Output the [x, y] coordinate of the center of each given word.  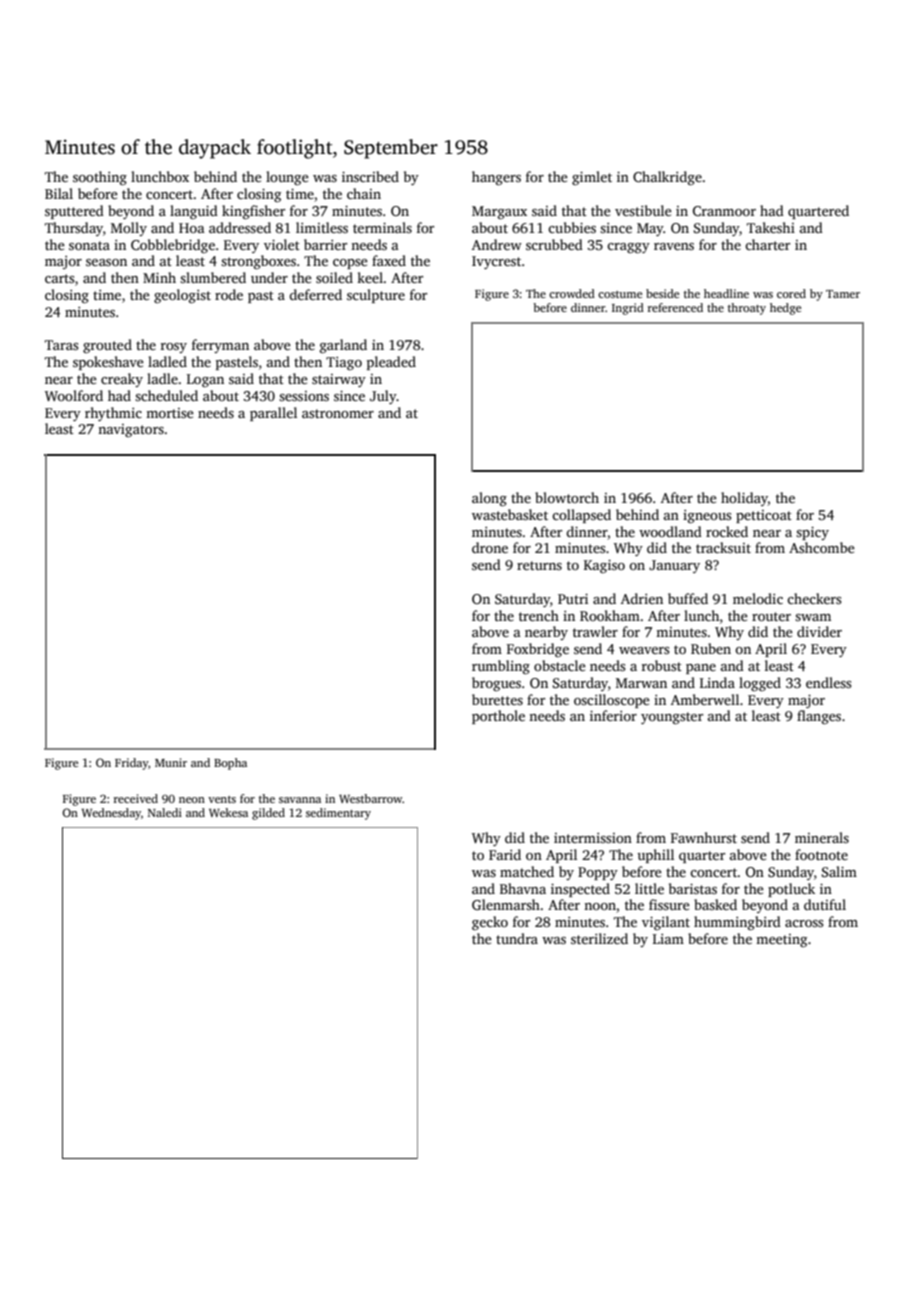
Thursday [74, 229]
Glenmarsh [506, 904]
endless [828, 682]
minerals [822, 837]
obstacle [560, 665]
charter [767, 244]
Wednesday [111, 814]
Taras [61, 345]
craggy [628, 248]
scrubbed [554, 244]
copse [350, 264]
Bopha [230, 764]
